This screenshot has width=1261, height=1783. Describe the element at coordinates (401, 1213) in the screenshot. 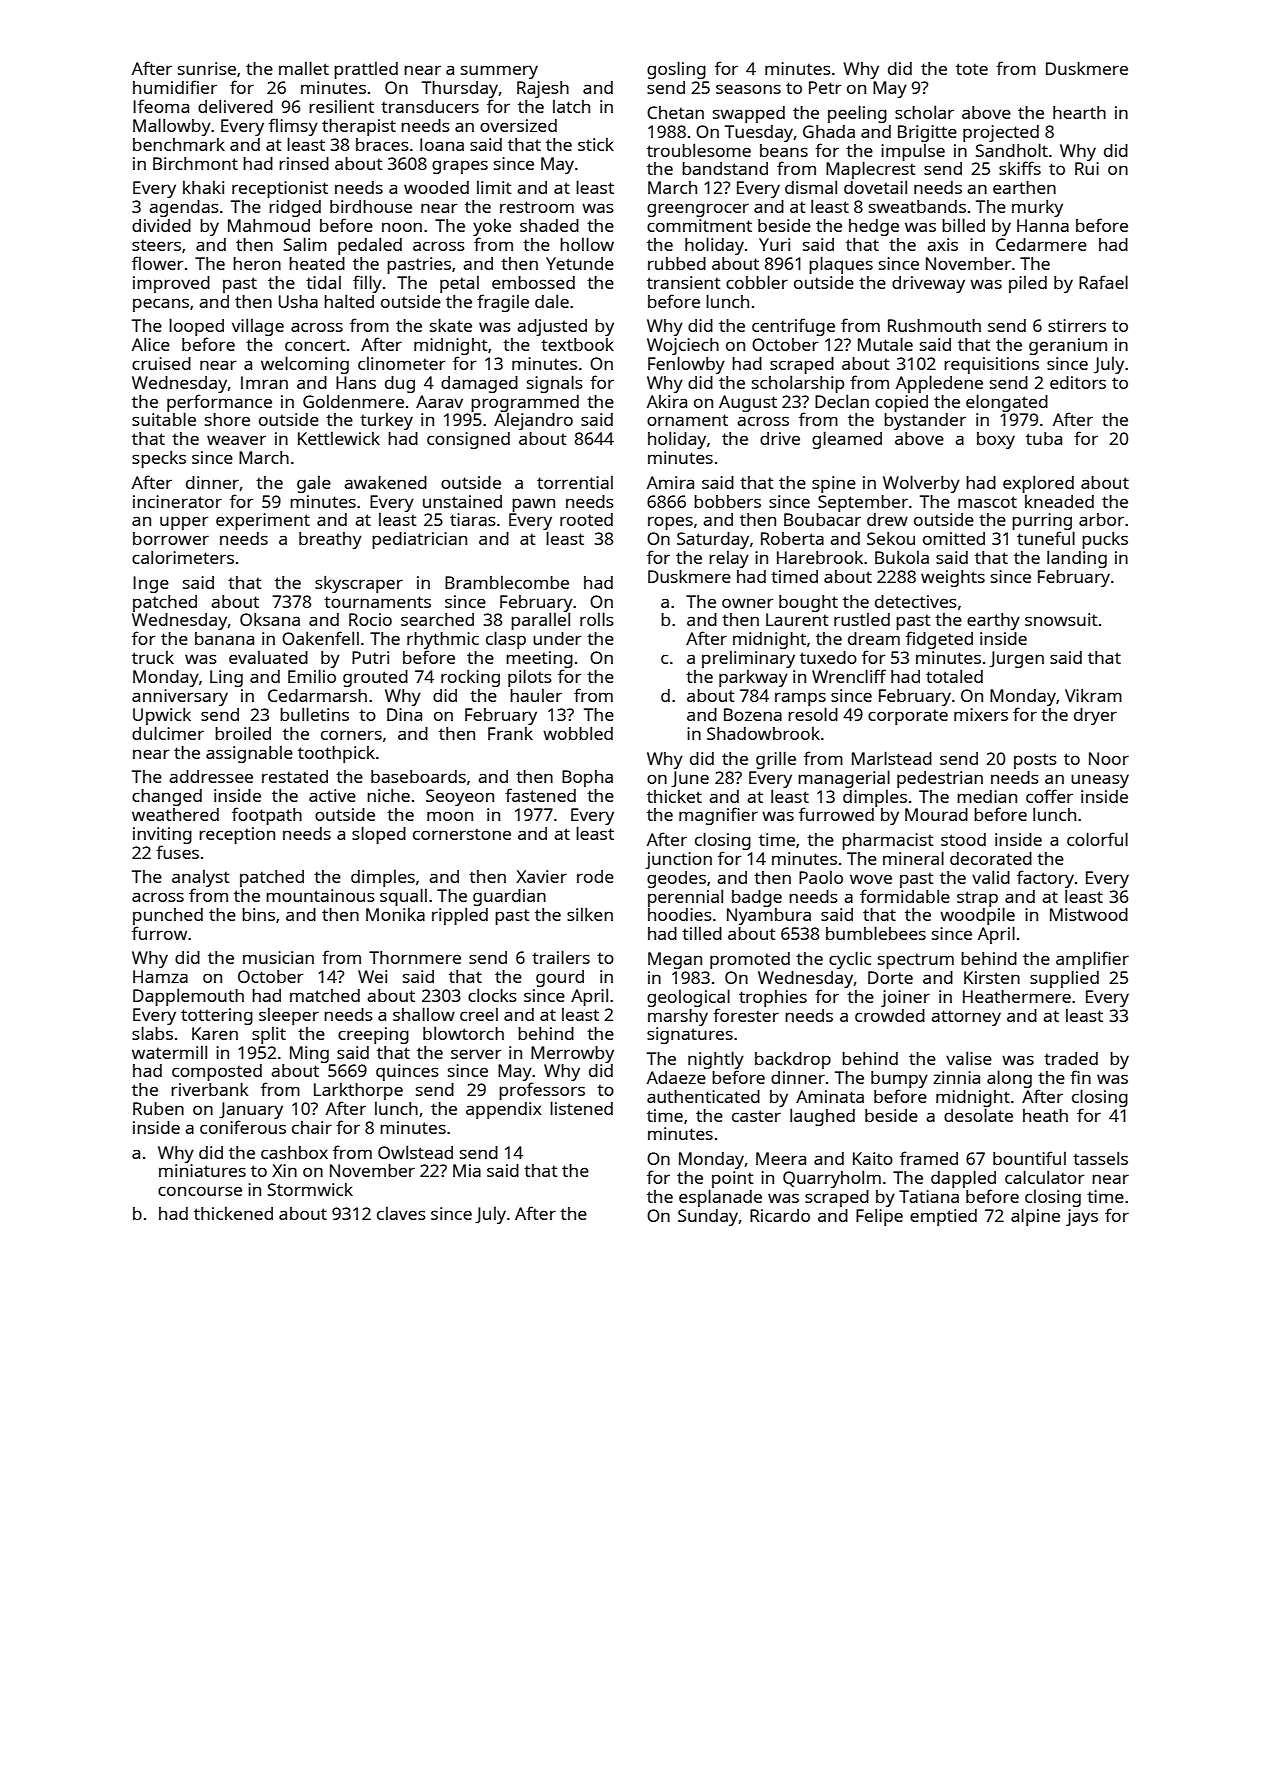

I see `claves` at that location.
